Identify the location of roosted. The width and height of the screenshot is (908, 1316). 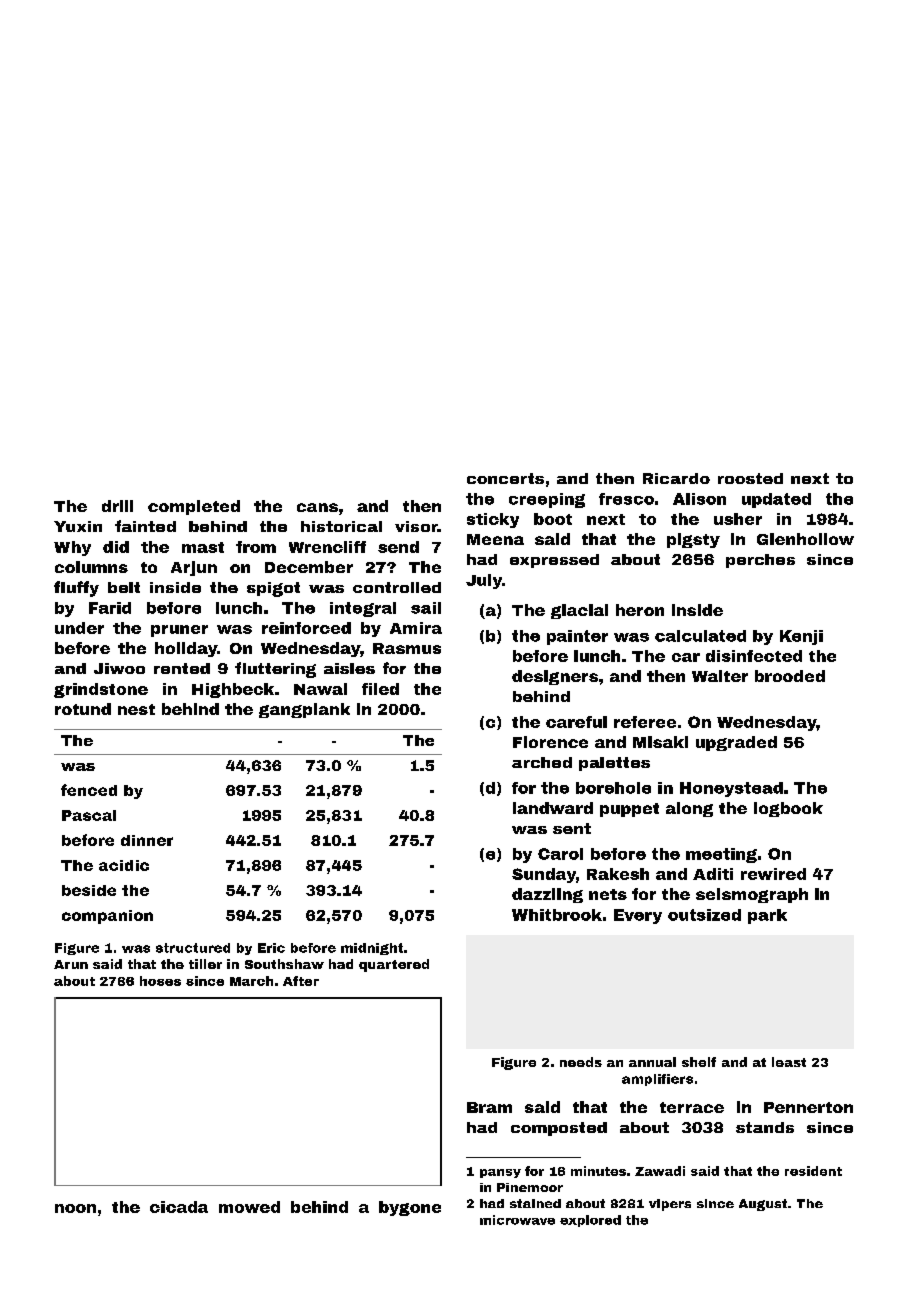
(750, 478).
